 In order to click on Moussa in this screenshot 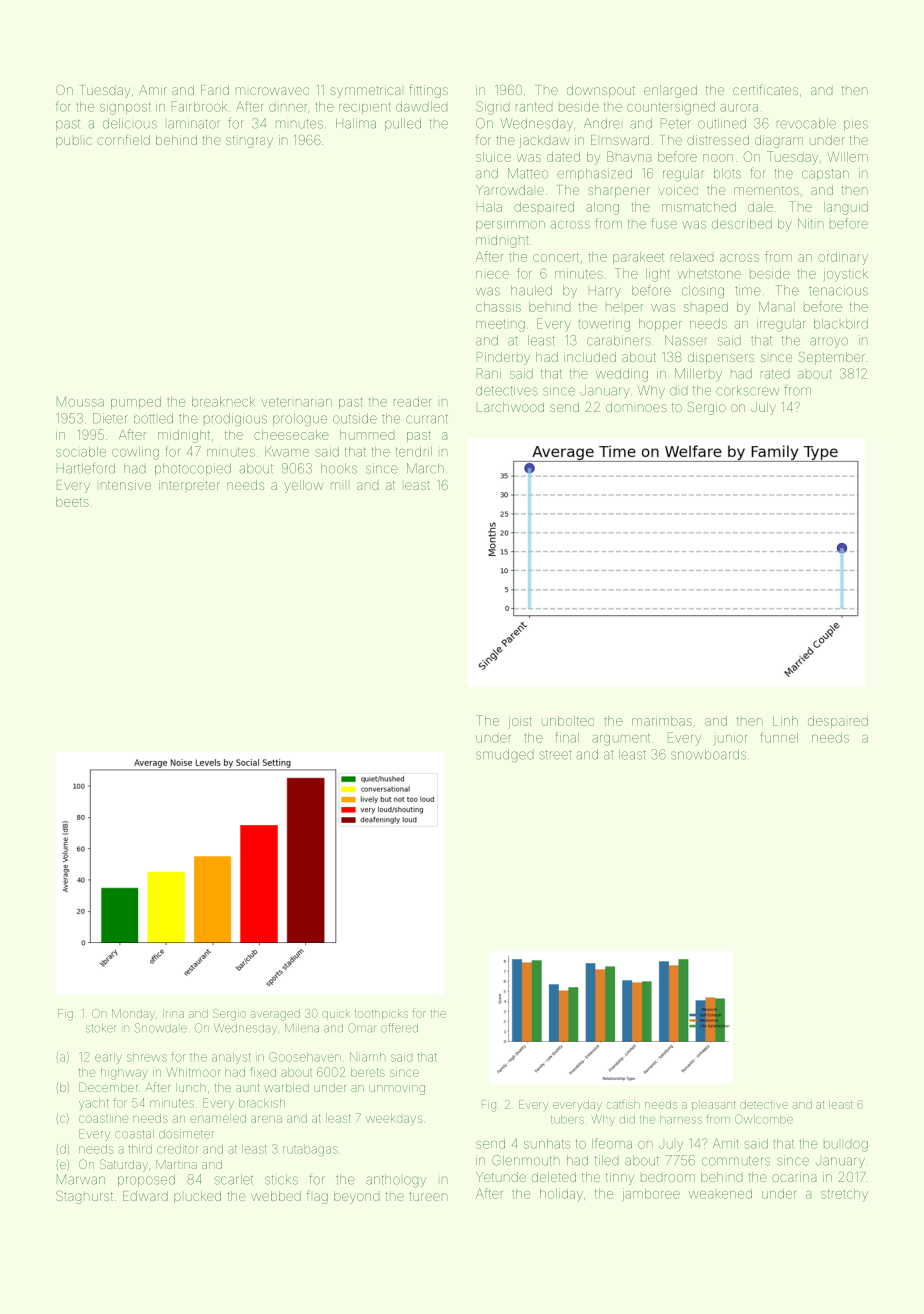, I will do `click(80, 401)`.
